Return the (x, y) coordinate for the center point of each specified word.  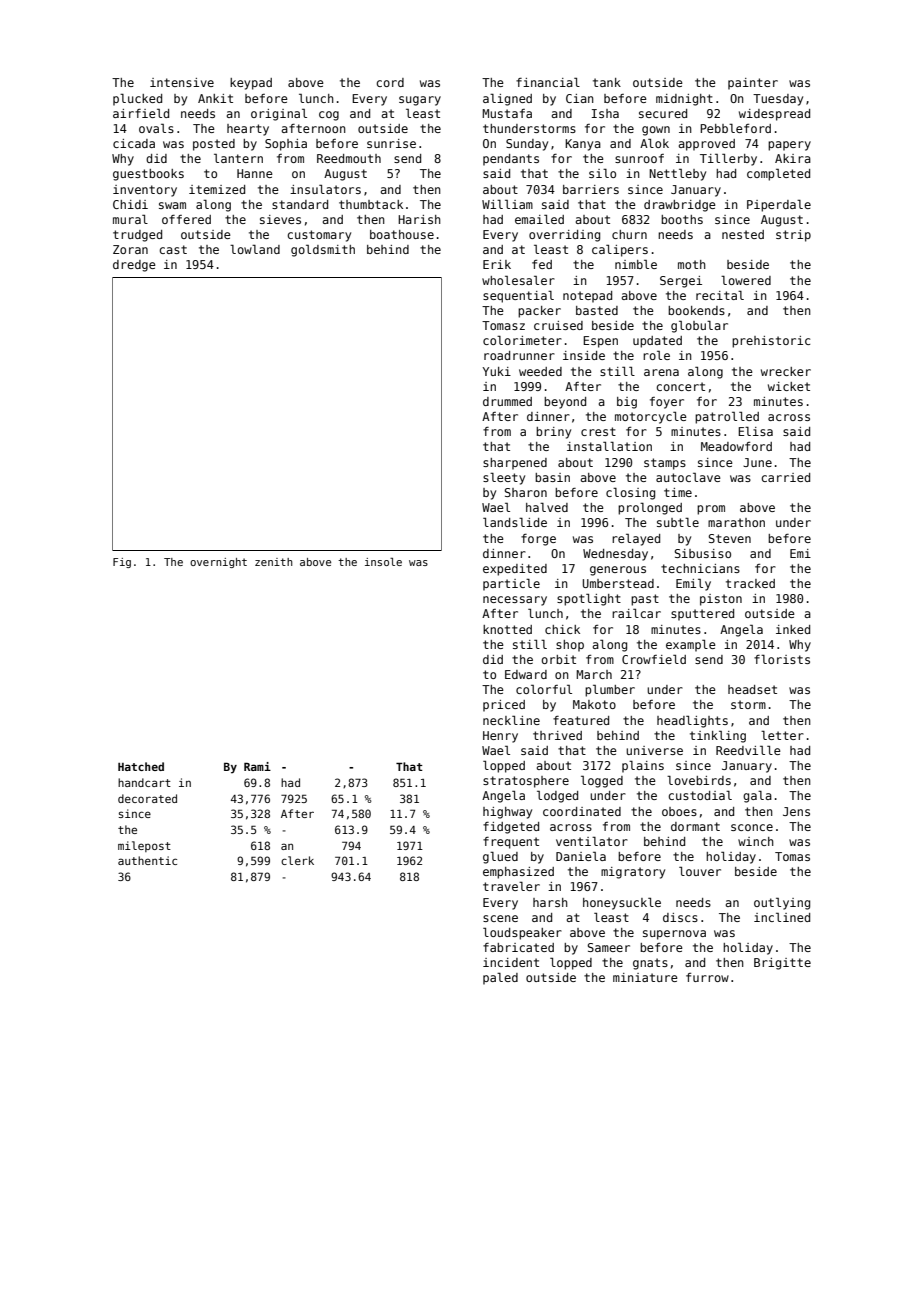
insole (383, 562)
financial (548, 82)
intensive (182, 82)
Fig (122, 563)
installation (609, 446)
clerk (297, 860)
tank (607, 82)
